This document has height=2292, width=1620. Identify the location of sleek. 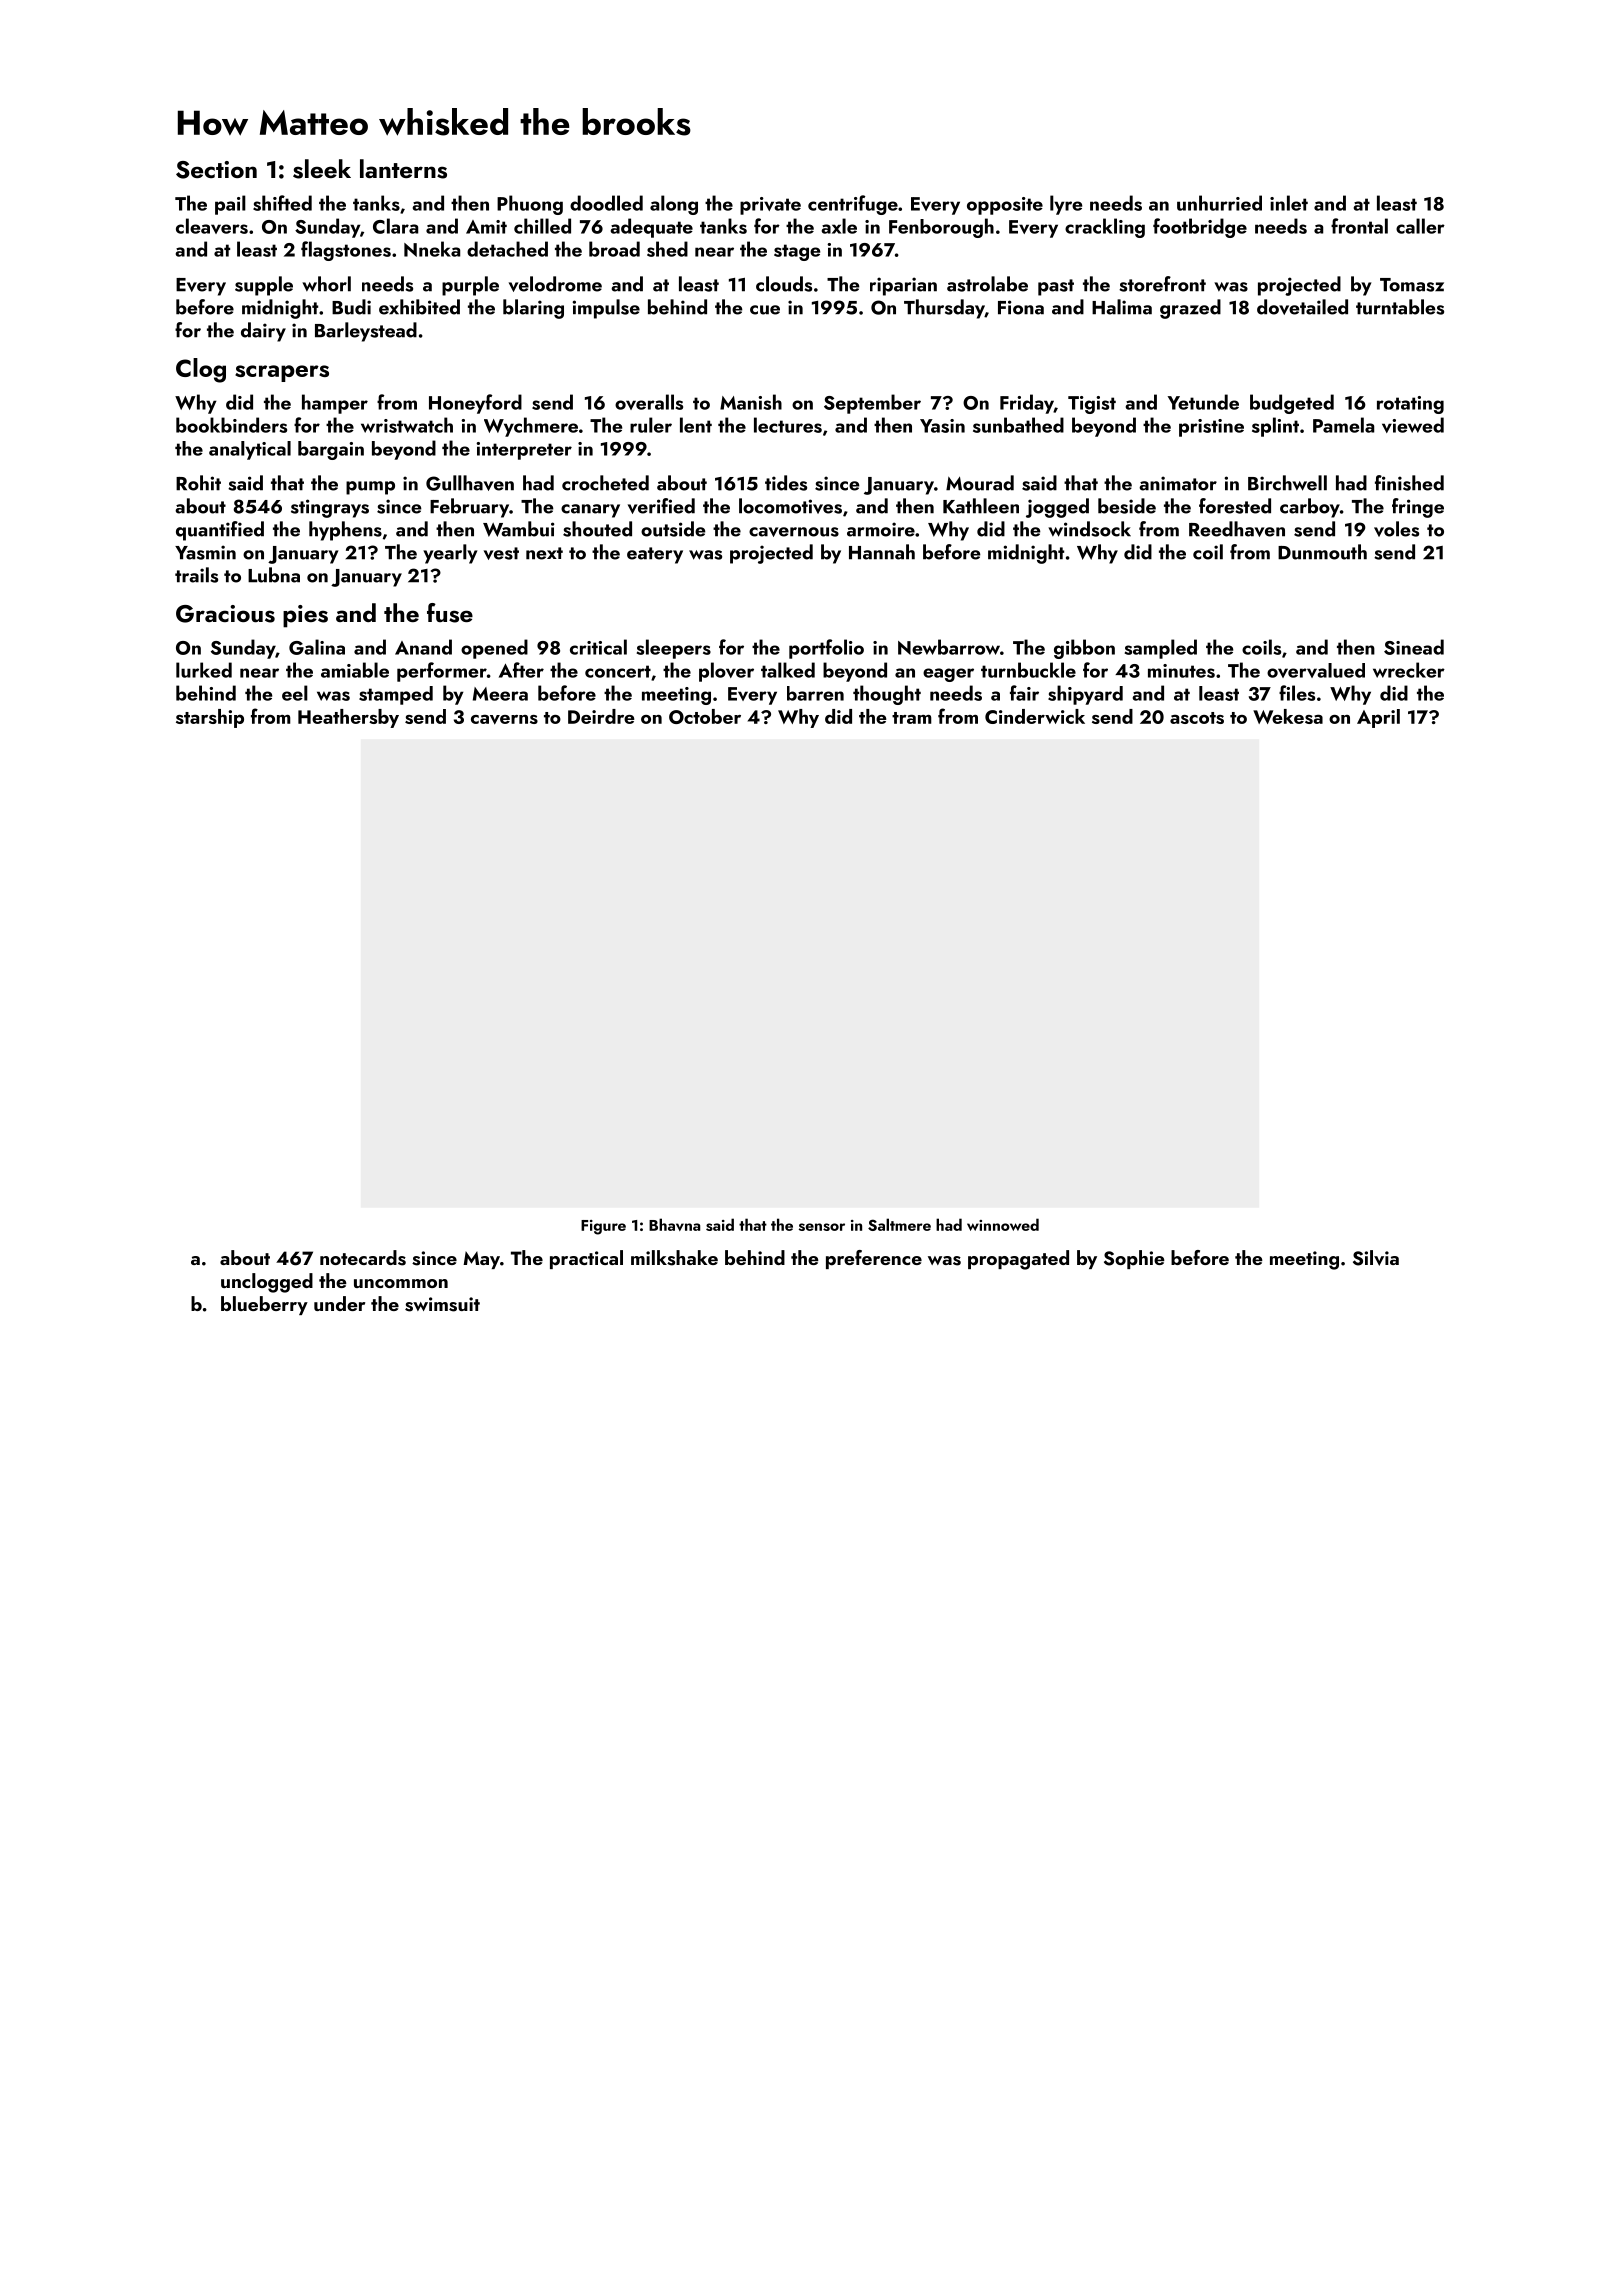
(322, 169).
